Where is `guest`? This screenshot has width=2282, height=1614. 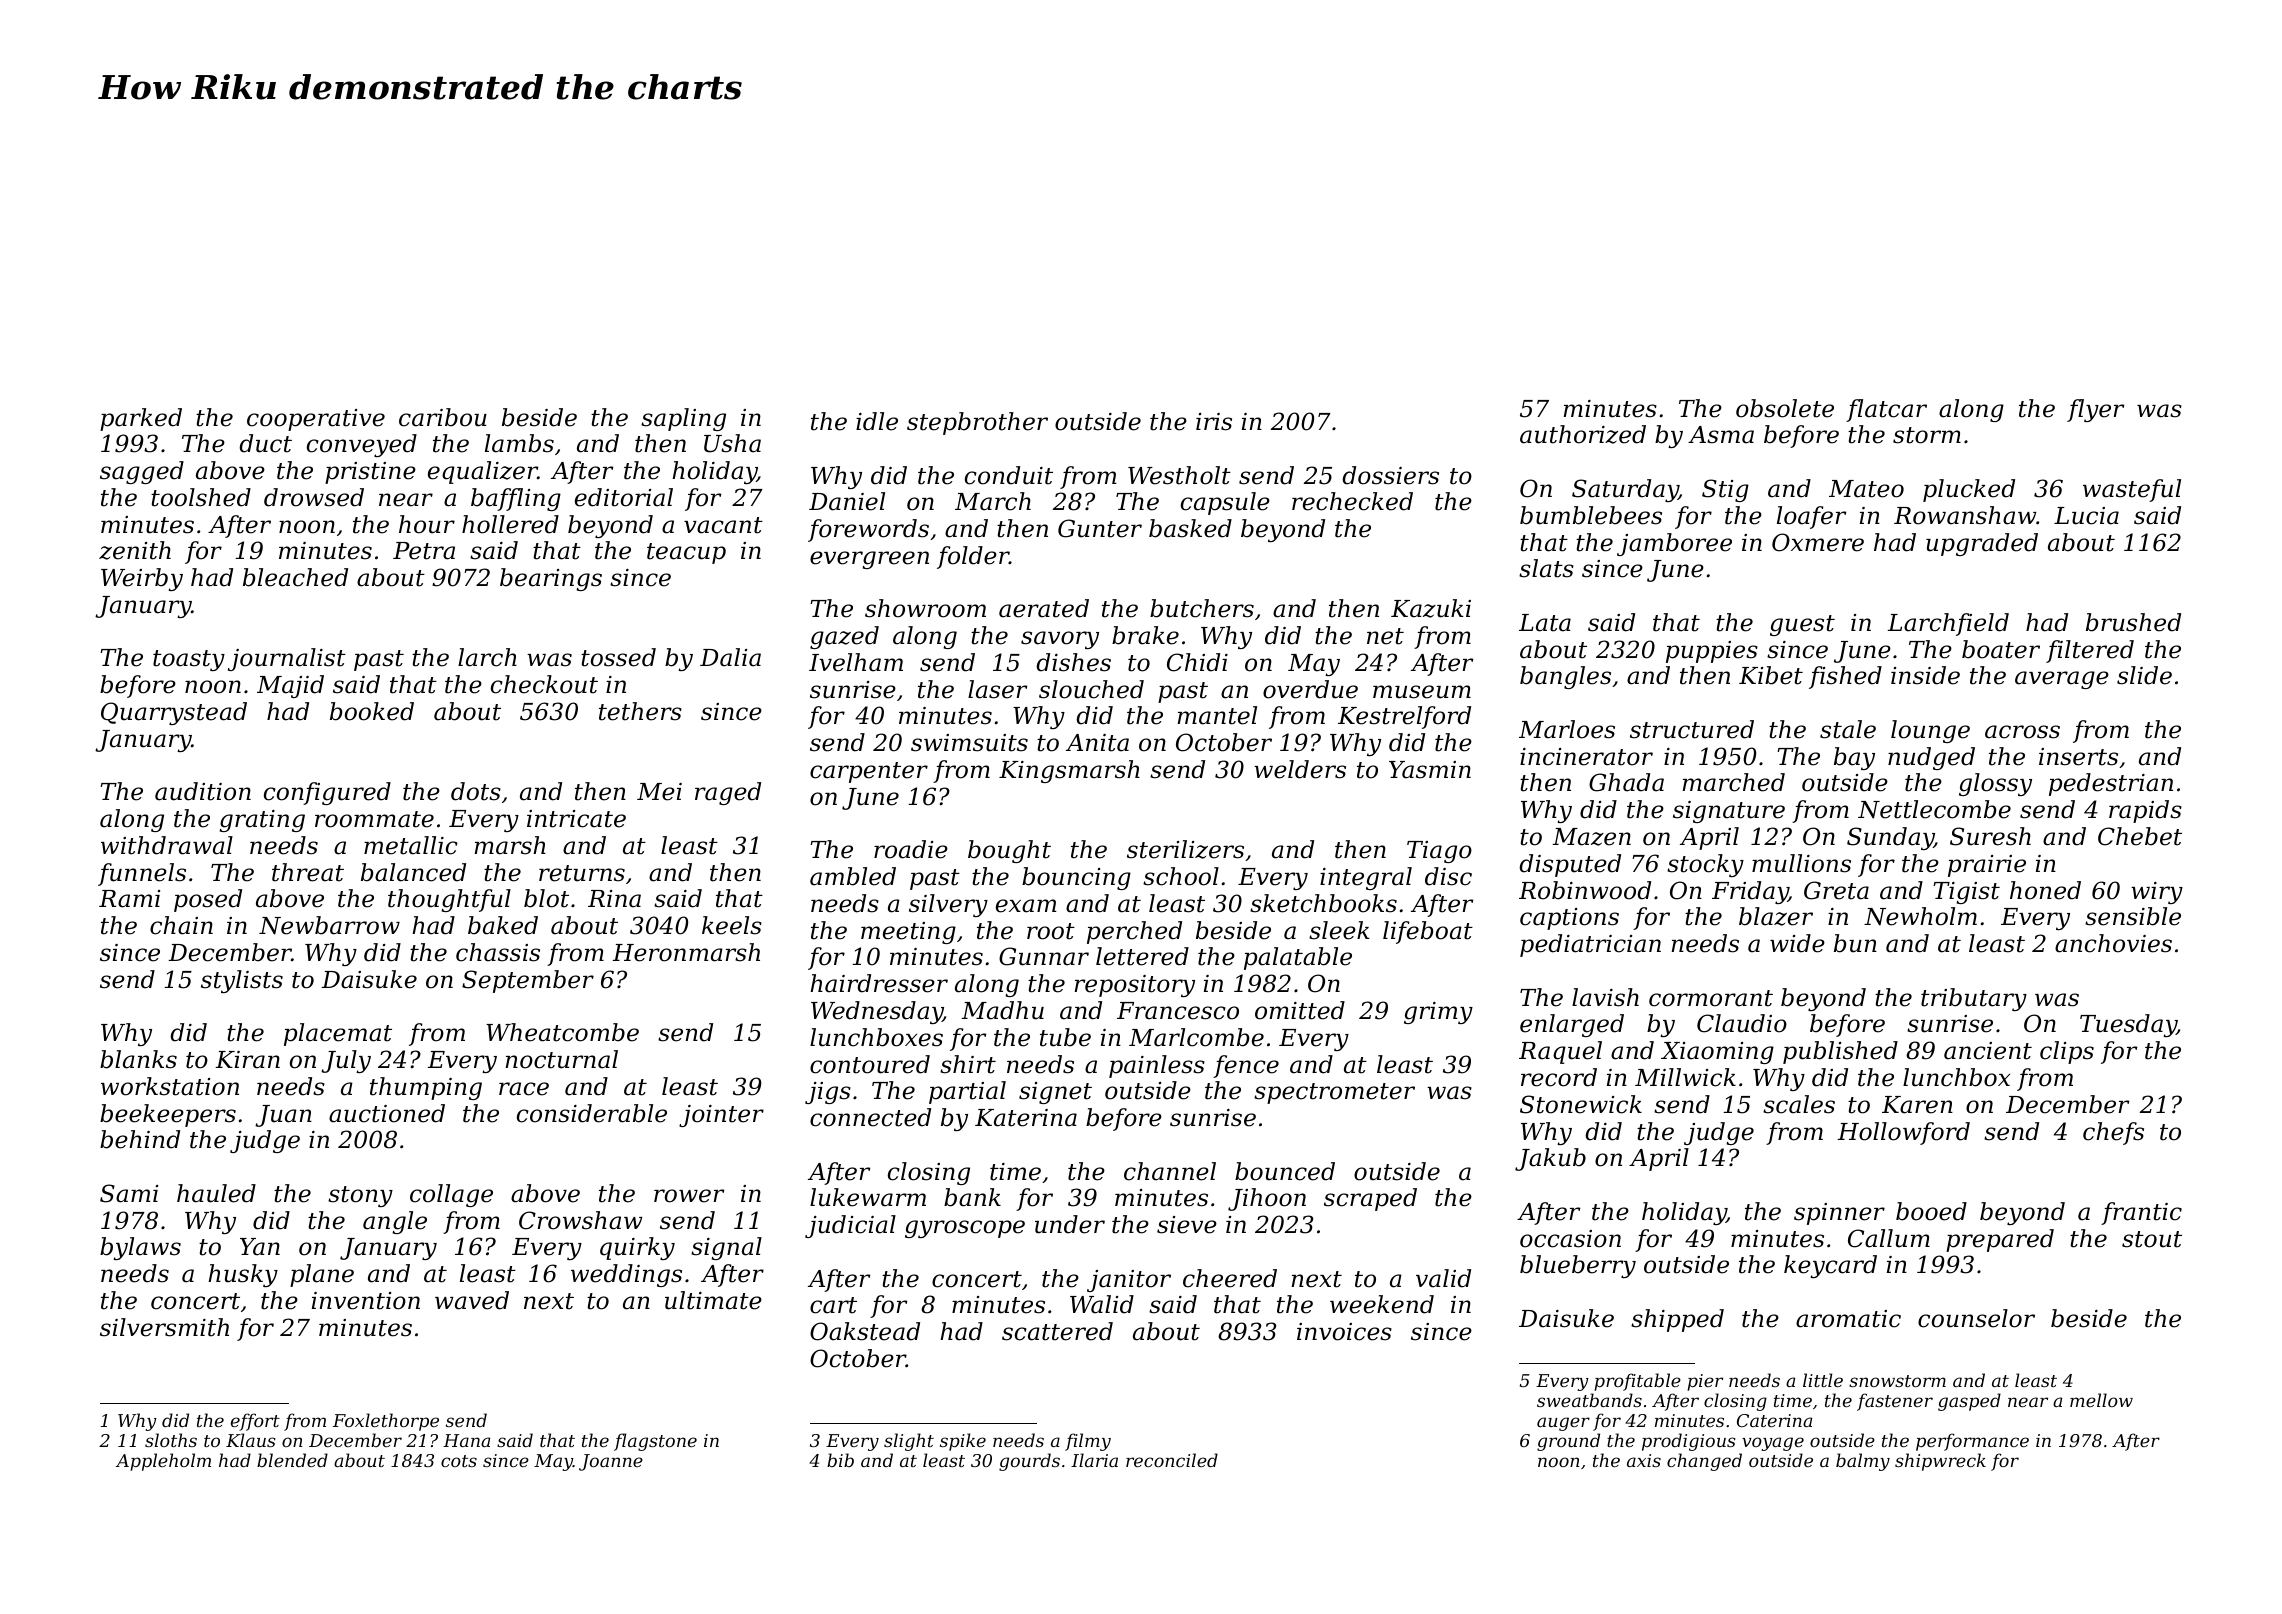
guest is located at coordinates (1802, 625).
